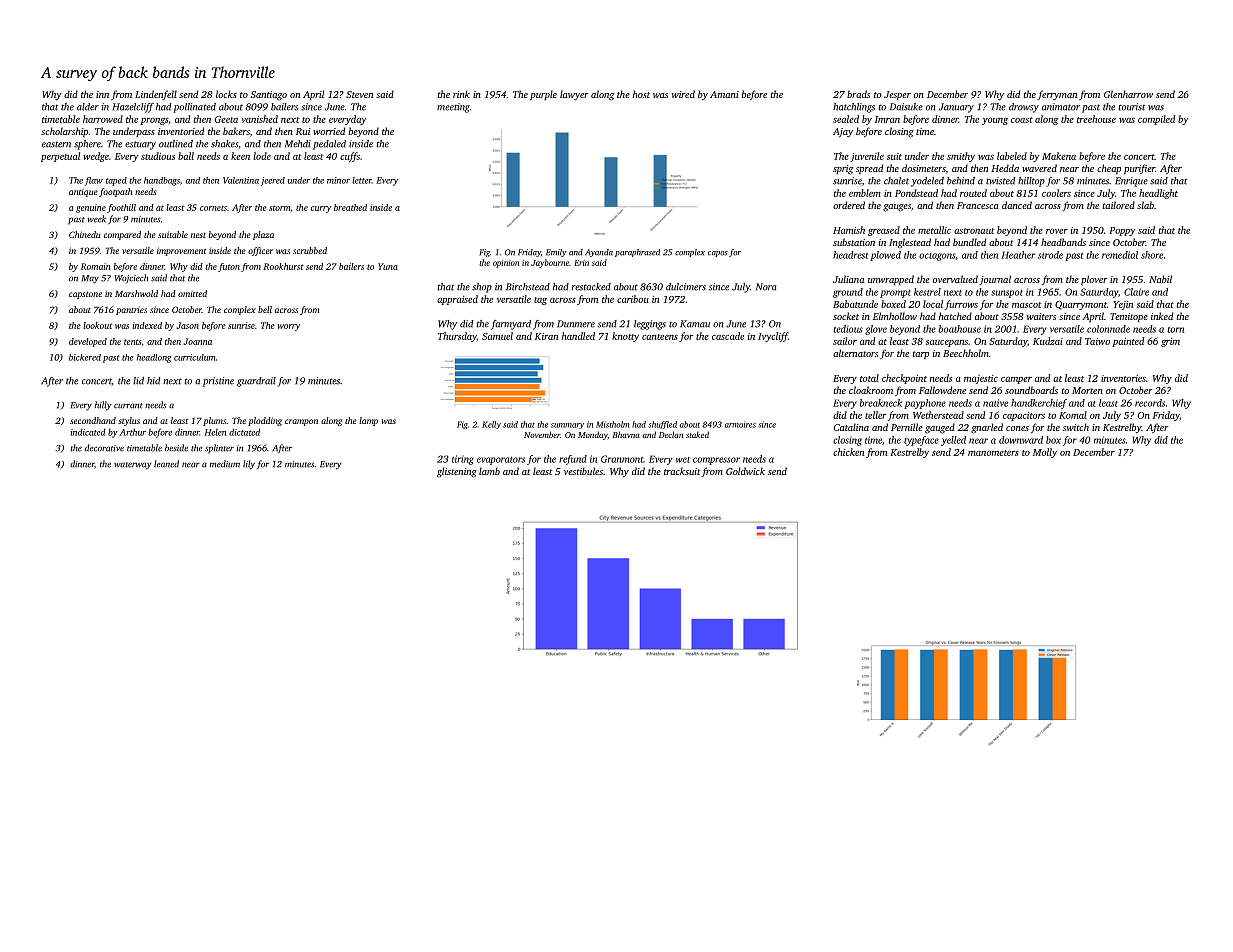 The image size is (1233, 952). Describe the element at coordinates (103, 406) in the image. I see `hilly` at that location.
